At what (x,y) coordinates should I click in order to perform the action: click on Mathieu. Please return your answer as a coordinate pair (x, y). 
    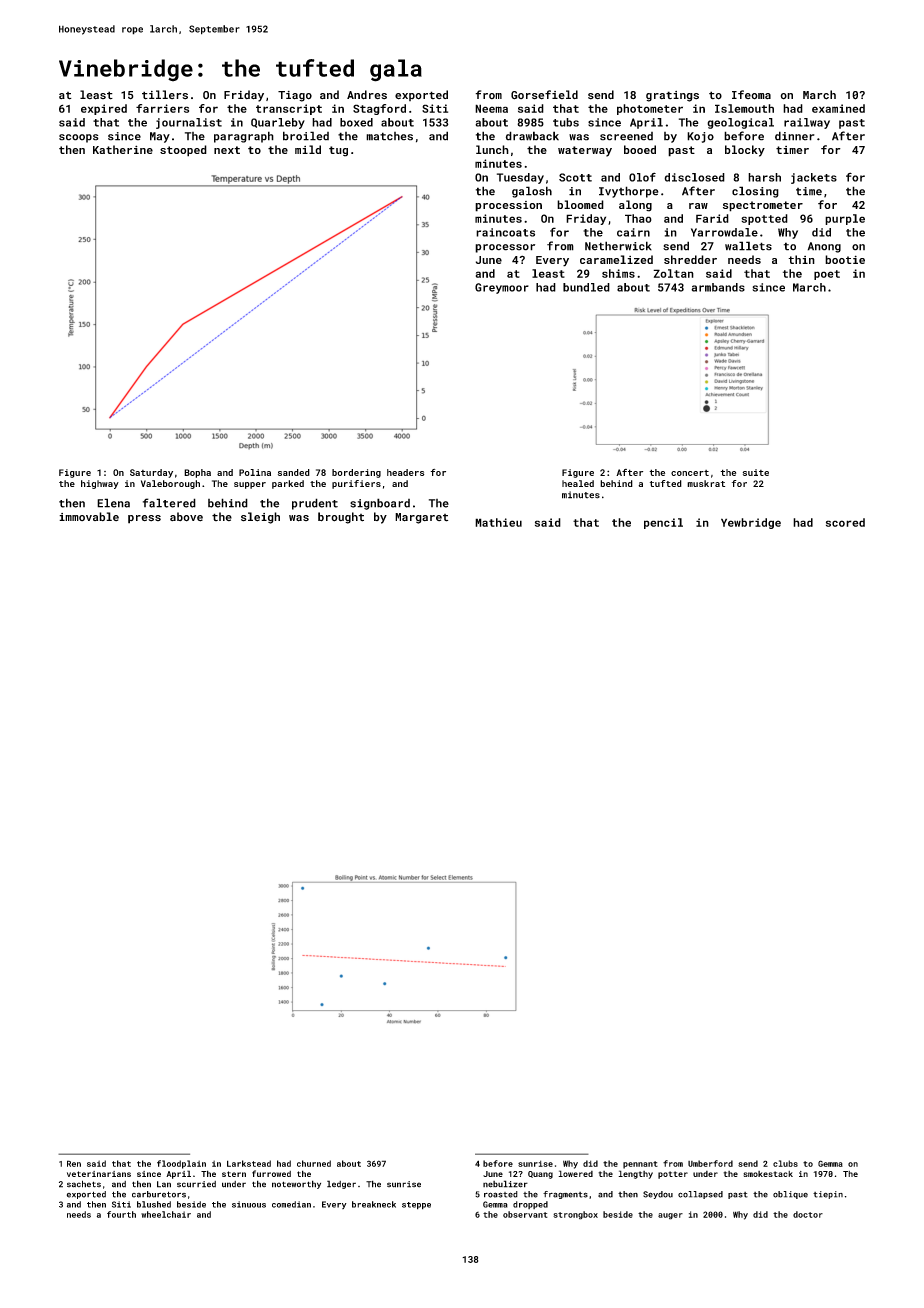
    Looking at the image, I should click on (498, 522).
